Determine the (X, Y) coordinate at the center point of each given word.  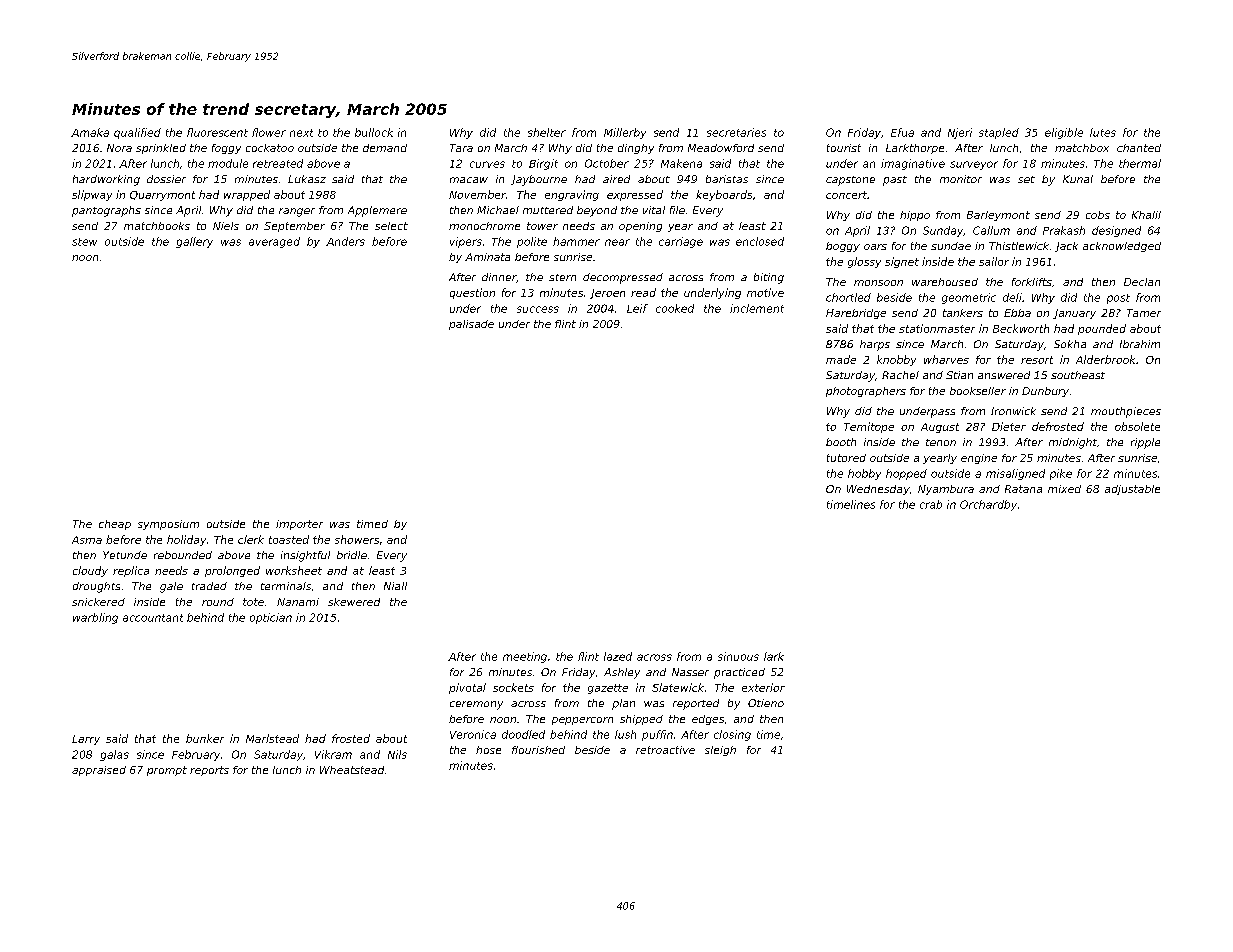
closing (732, 735)
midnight (1073, 443)
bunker (205, 738)
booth (841, 442)
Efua (902, 132)
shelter (547, 132)
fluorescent (217, 132)
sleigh (720, 751)
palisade (471, 325)
